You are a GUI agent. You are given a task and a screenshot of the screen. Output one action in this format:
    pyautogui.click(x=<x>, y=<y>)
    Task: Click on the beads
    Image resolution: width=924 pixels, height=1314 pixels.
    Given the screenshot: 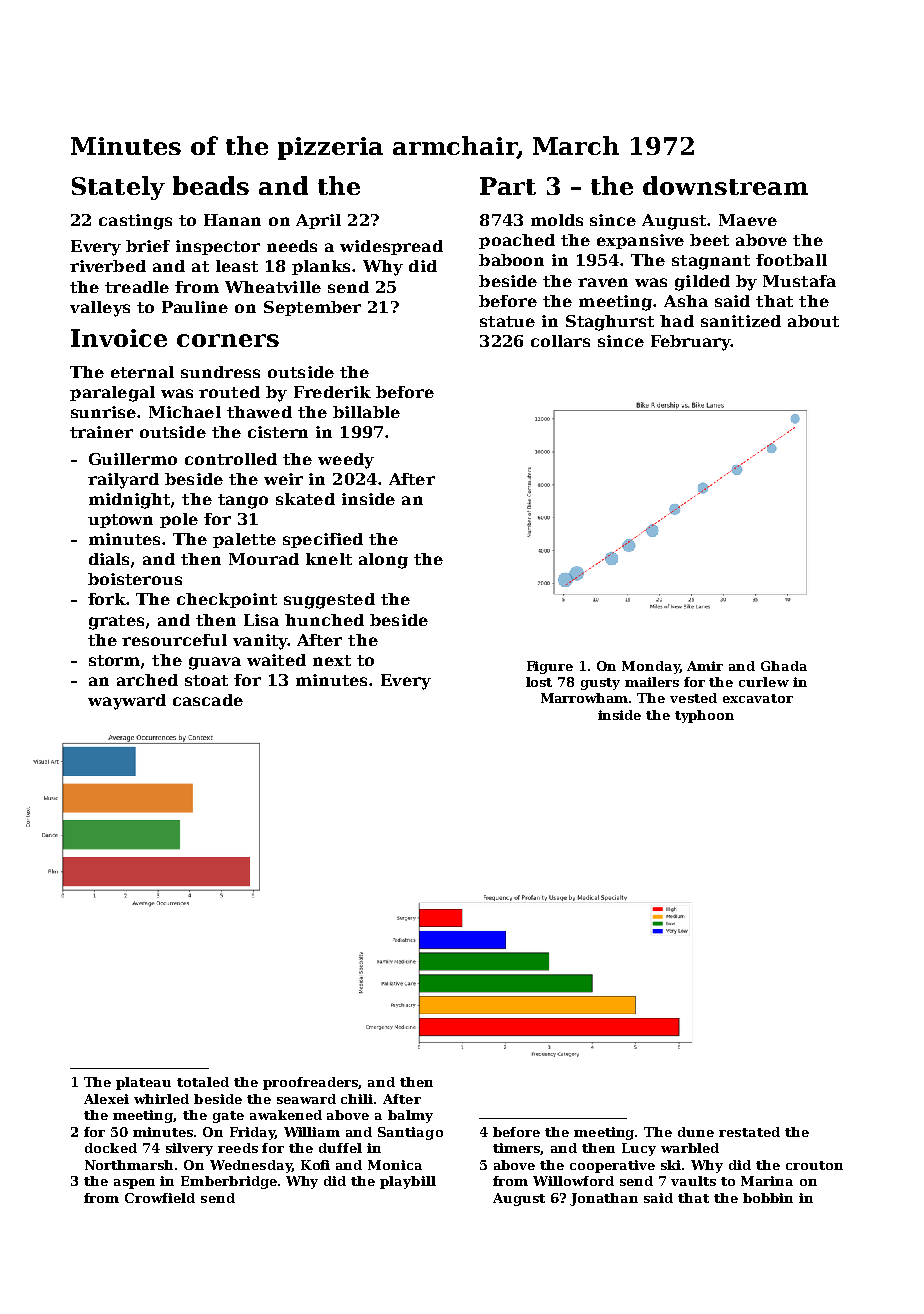 What is the action you would take?
    pyautogui.click(x=211, y=185)
